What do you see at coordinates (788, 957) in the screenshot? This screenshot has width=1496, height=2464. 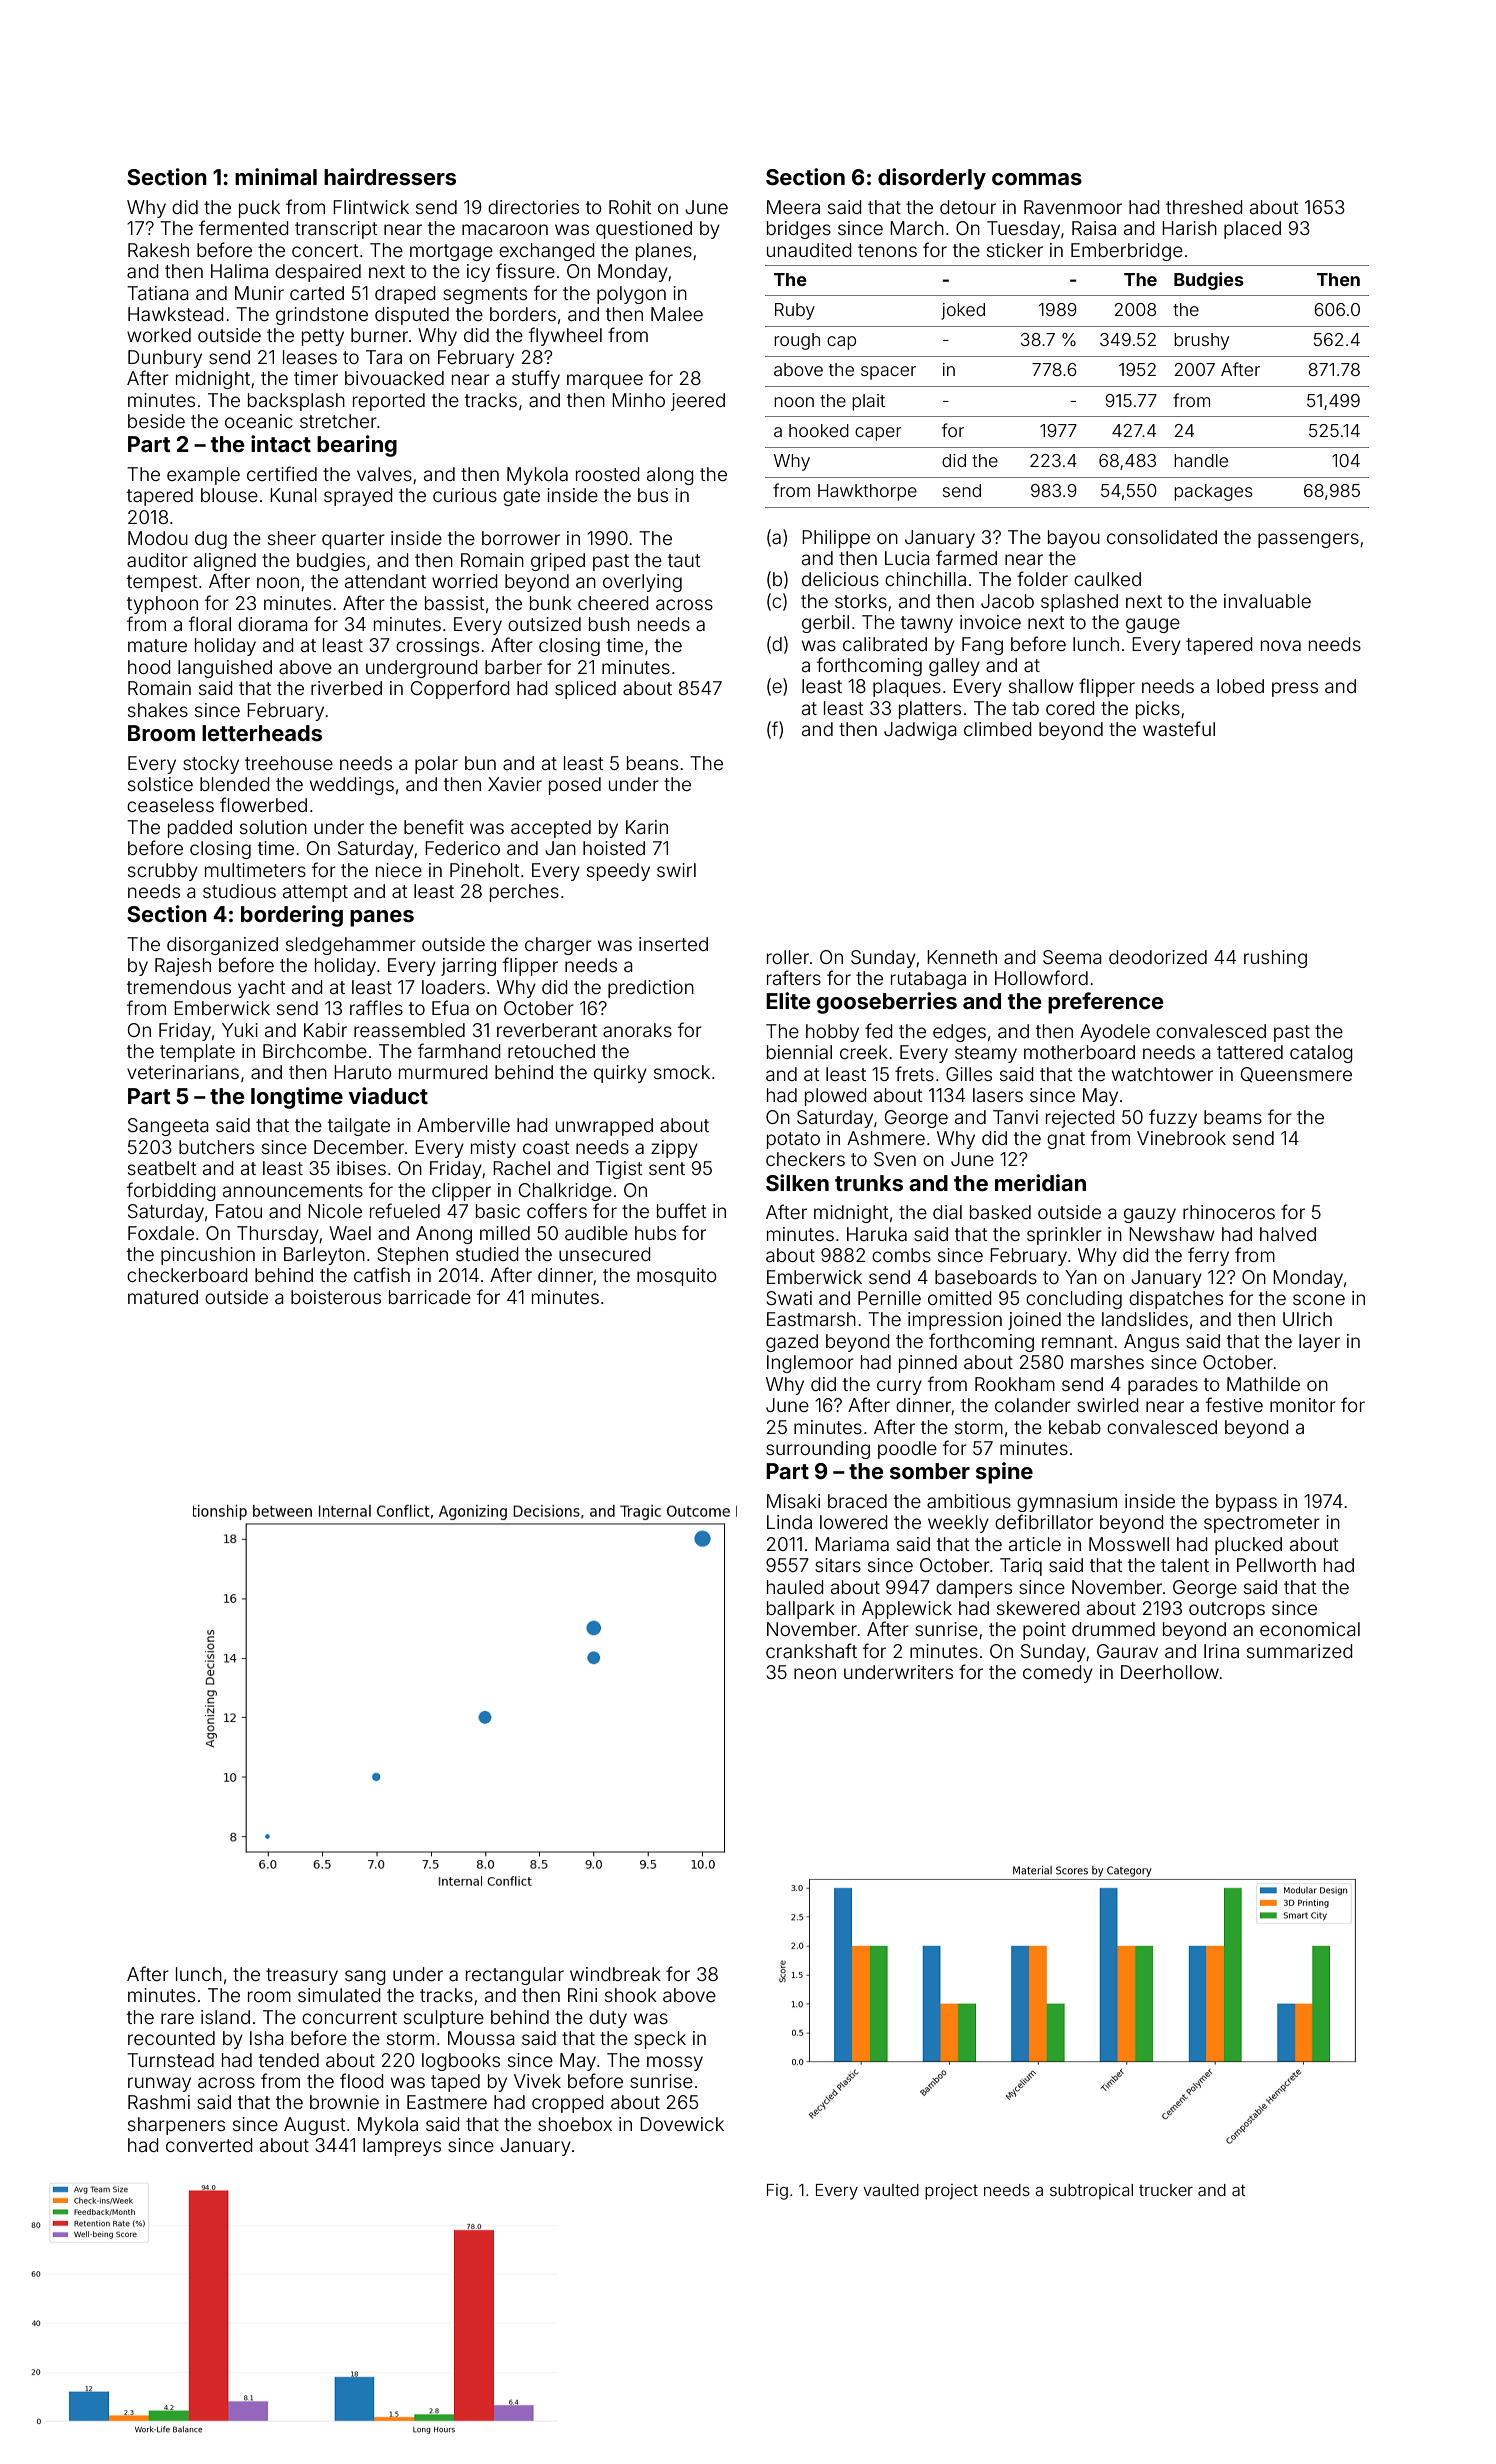 I see `roller` at bounding box center [788, 957].
